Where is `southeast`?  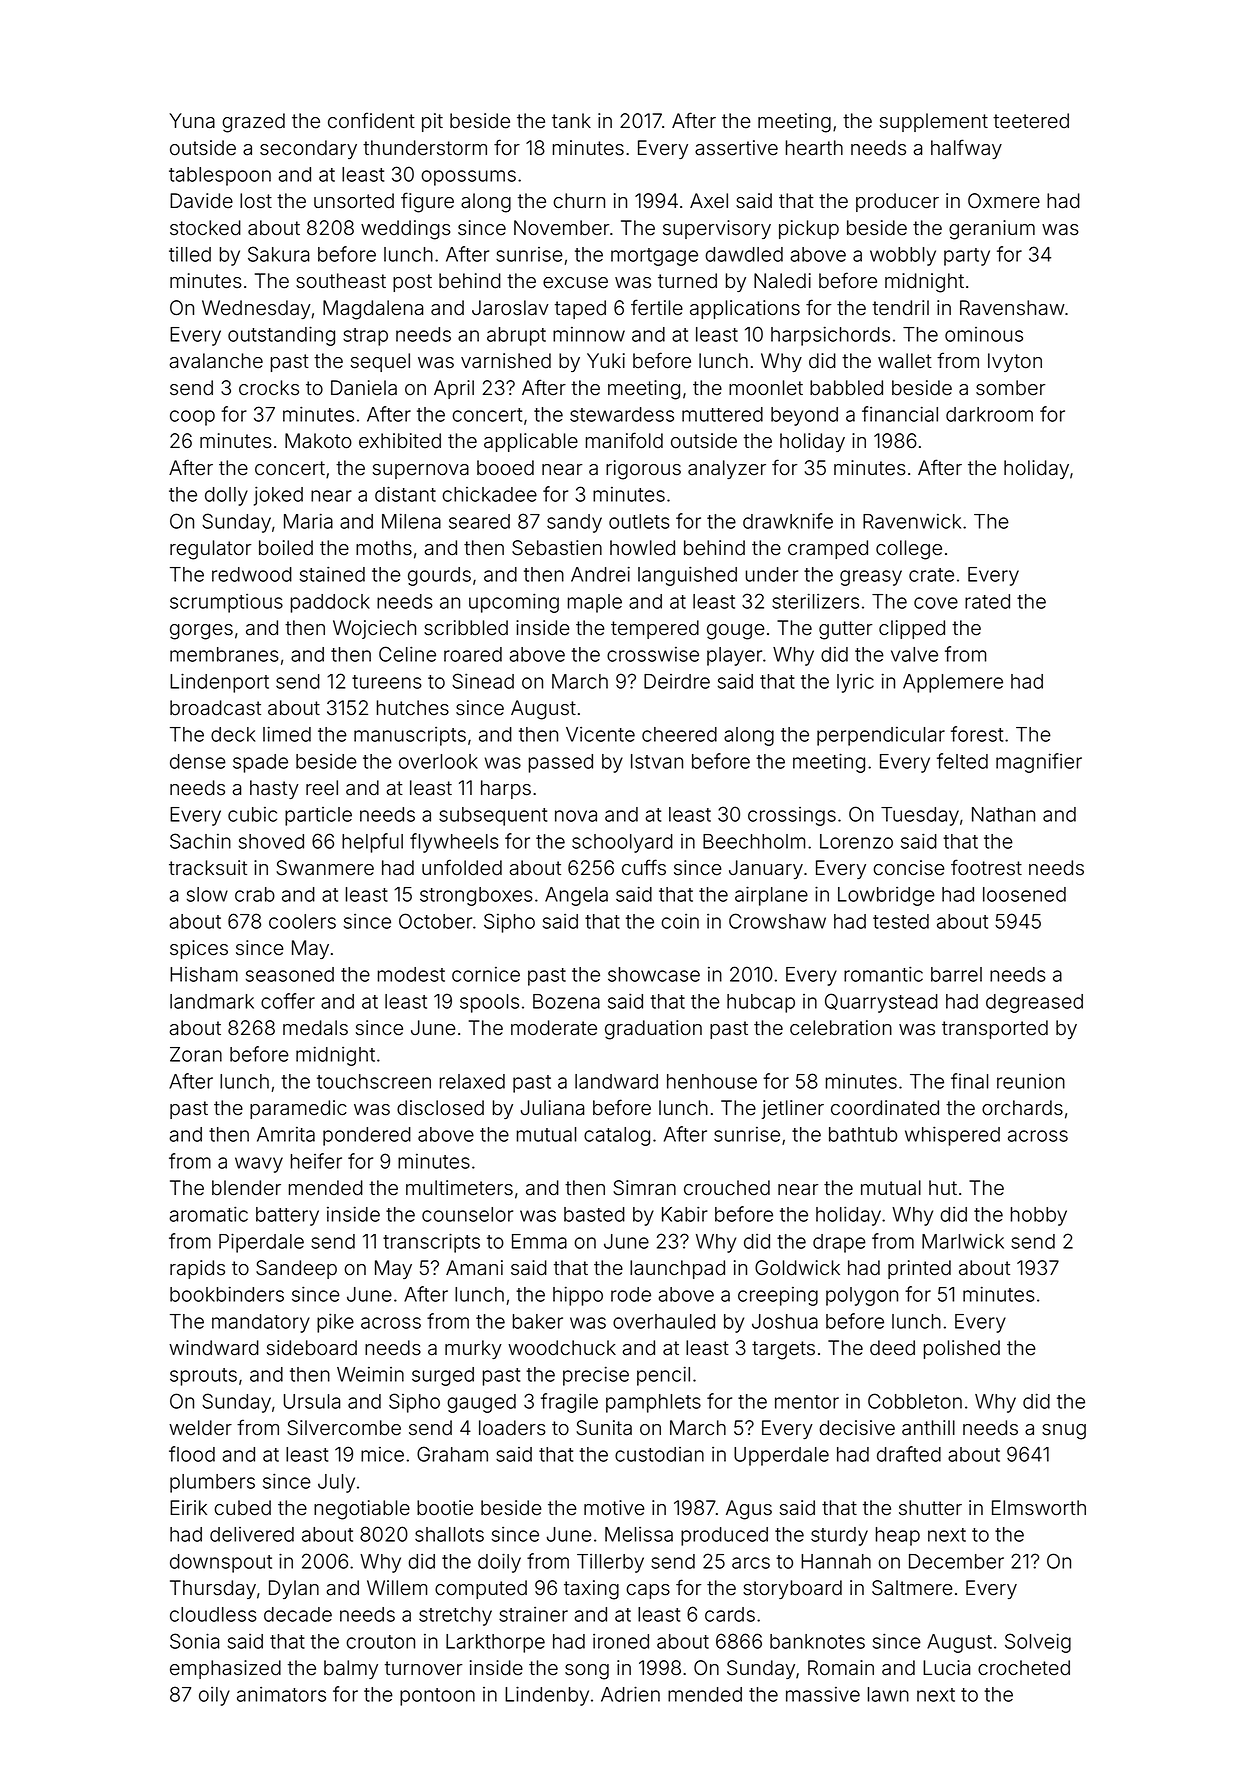
southeast is located at coordinates (341, 281).
